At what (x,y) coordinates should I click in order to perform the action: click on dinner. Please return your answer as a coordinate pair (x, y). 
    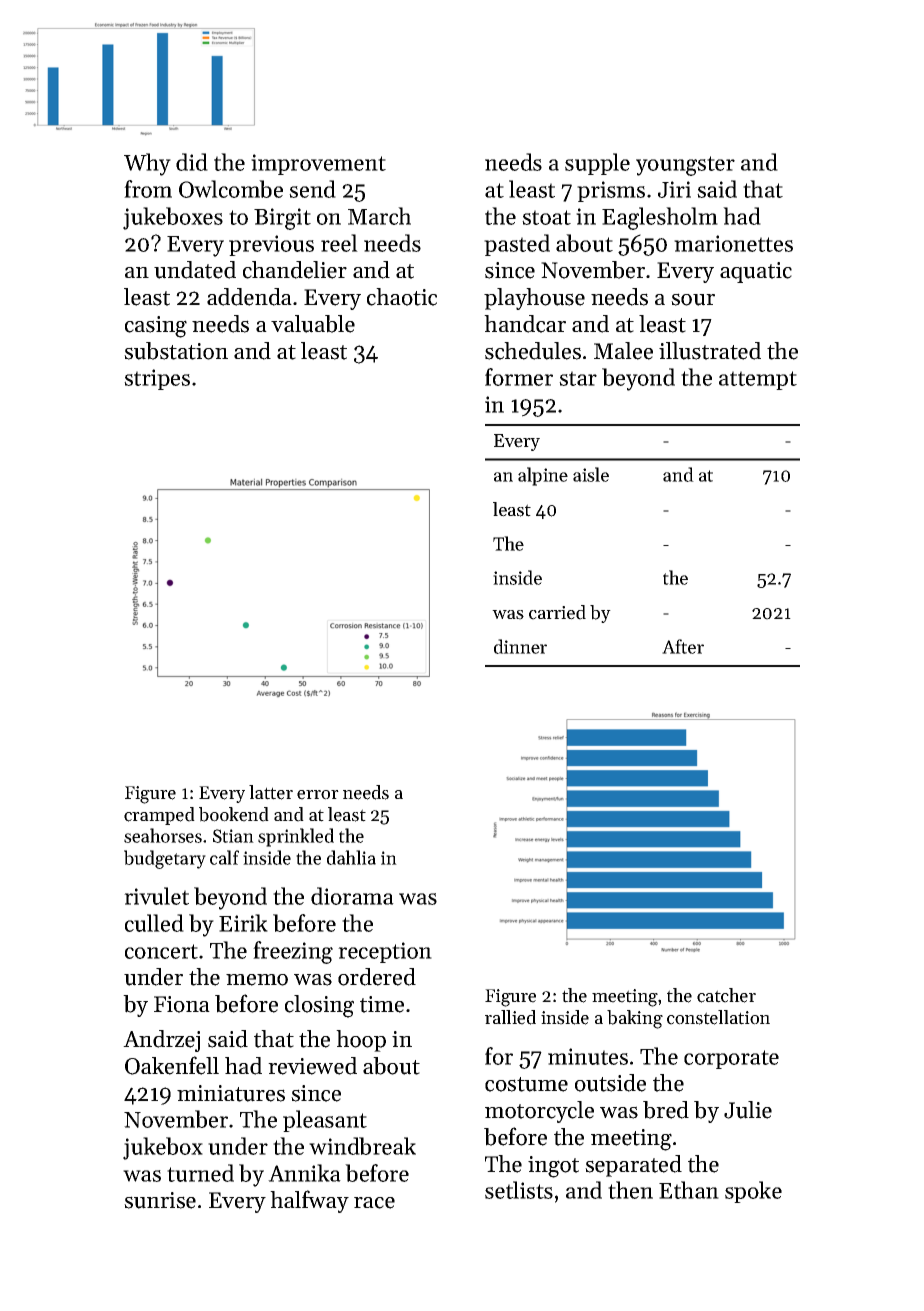
    Looking at the image, I should click on (520, 646).
